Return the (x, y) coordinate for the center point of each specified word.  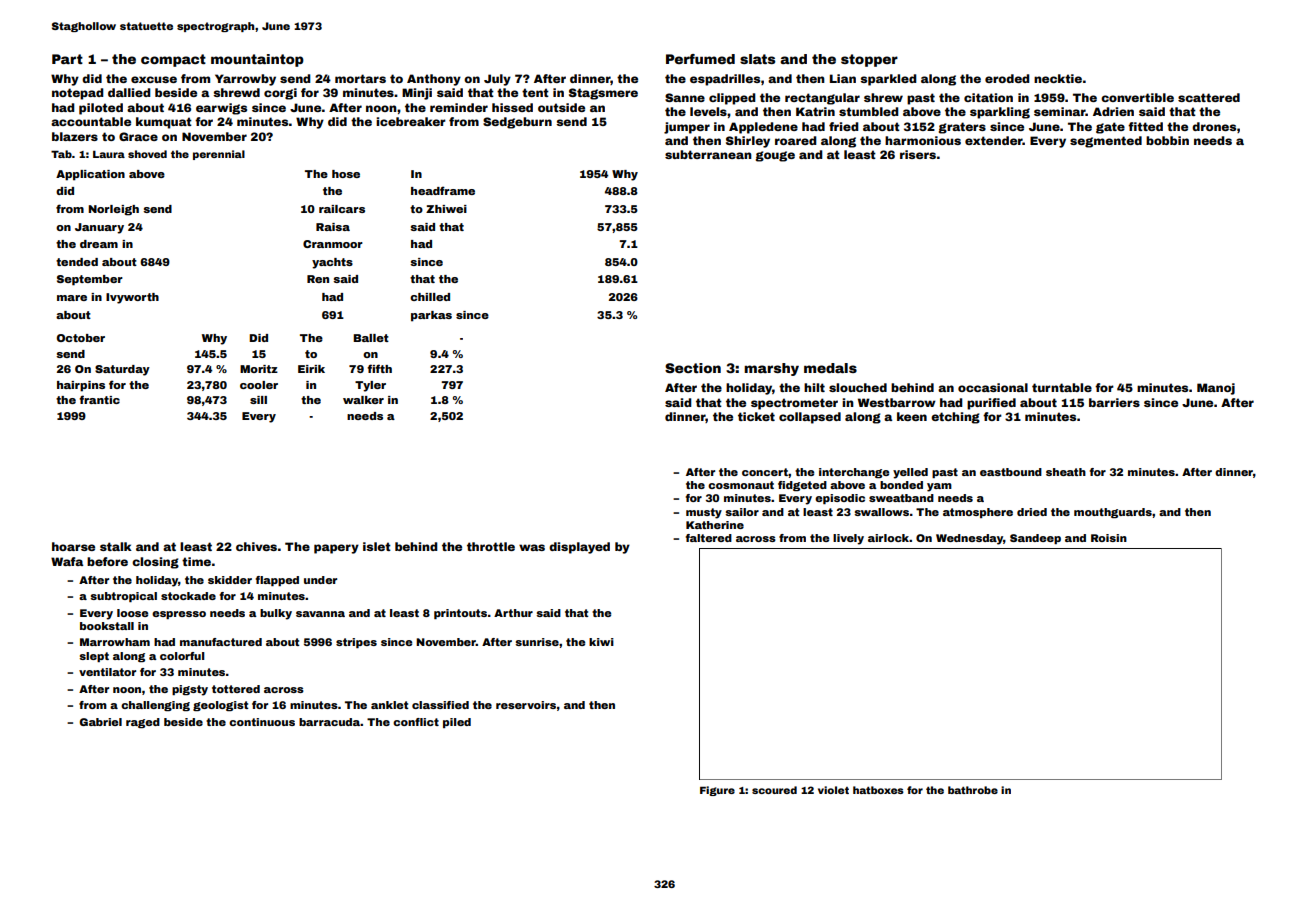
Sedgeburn (517, 123)
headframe (443, 190)
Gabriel (101, 722)
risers (918, 154)
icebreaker (411, 121)
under (320, 580)
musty (704, 513)
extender (994, 140)
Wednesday (969, 539)
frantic (99, 399)
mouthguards (1113, 513)
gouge (775, 156)
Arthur (513, 613)
